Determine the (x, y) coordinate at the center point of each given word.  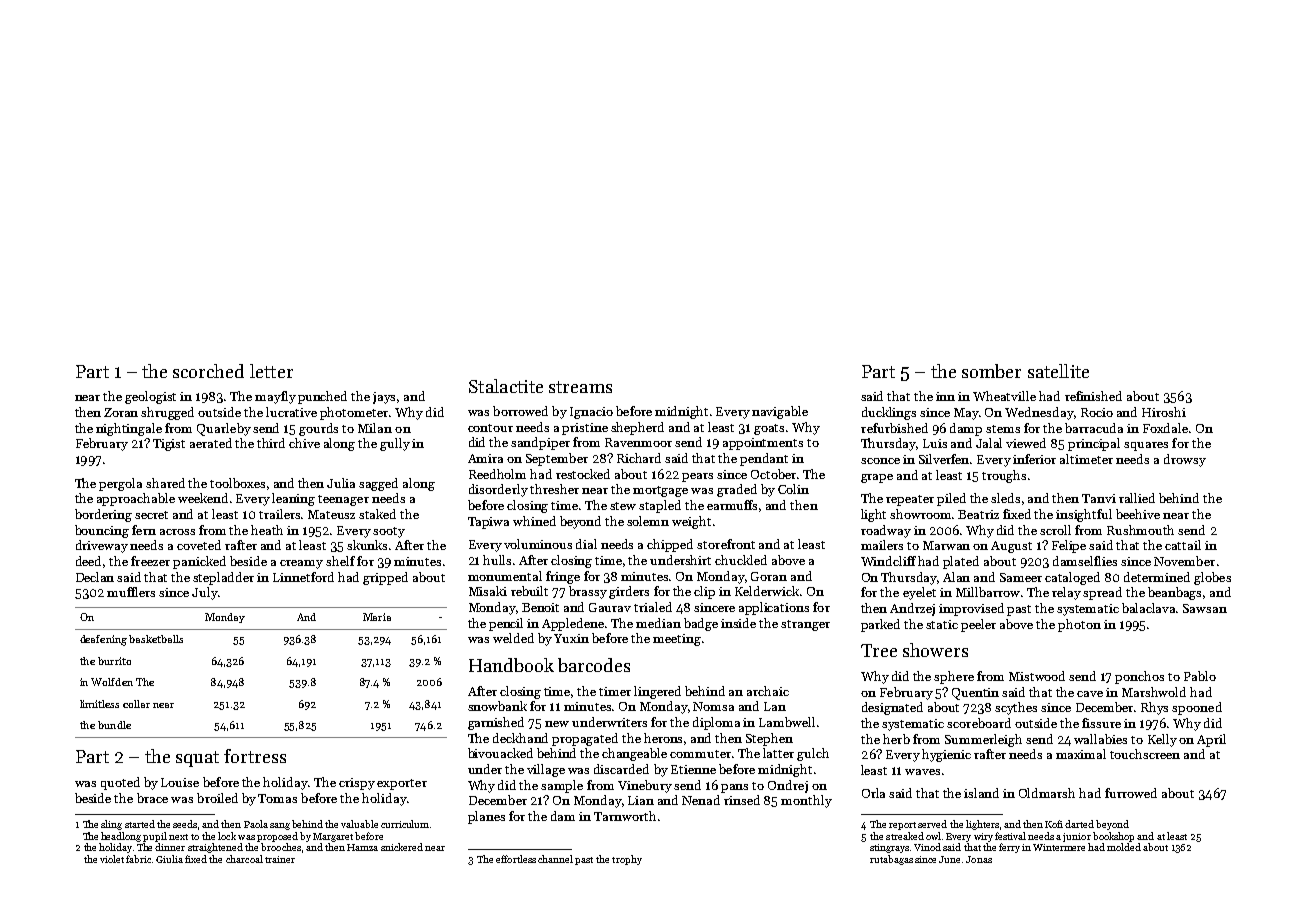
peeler (978, 625)
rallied (1137, 498)
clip (704, 592)
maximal (1081, 754)
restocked (583, 474)
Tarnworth (625, 816)
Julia (341, 483)
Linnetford (303, 577)
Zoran (121, 412)
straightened (215, 848)
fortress (255, 756)
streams (580, 387)
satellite (1058, 371)
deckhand (520, 738)
